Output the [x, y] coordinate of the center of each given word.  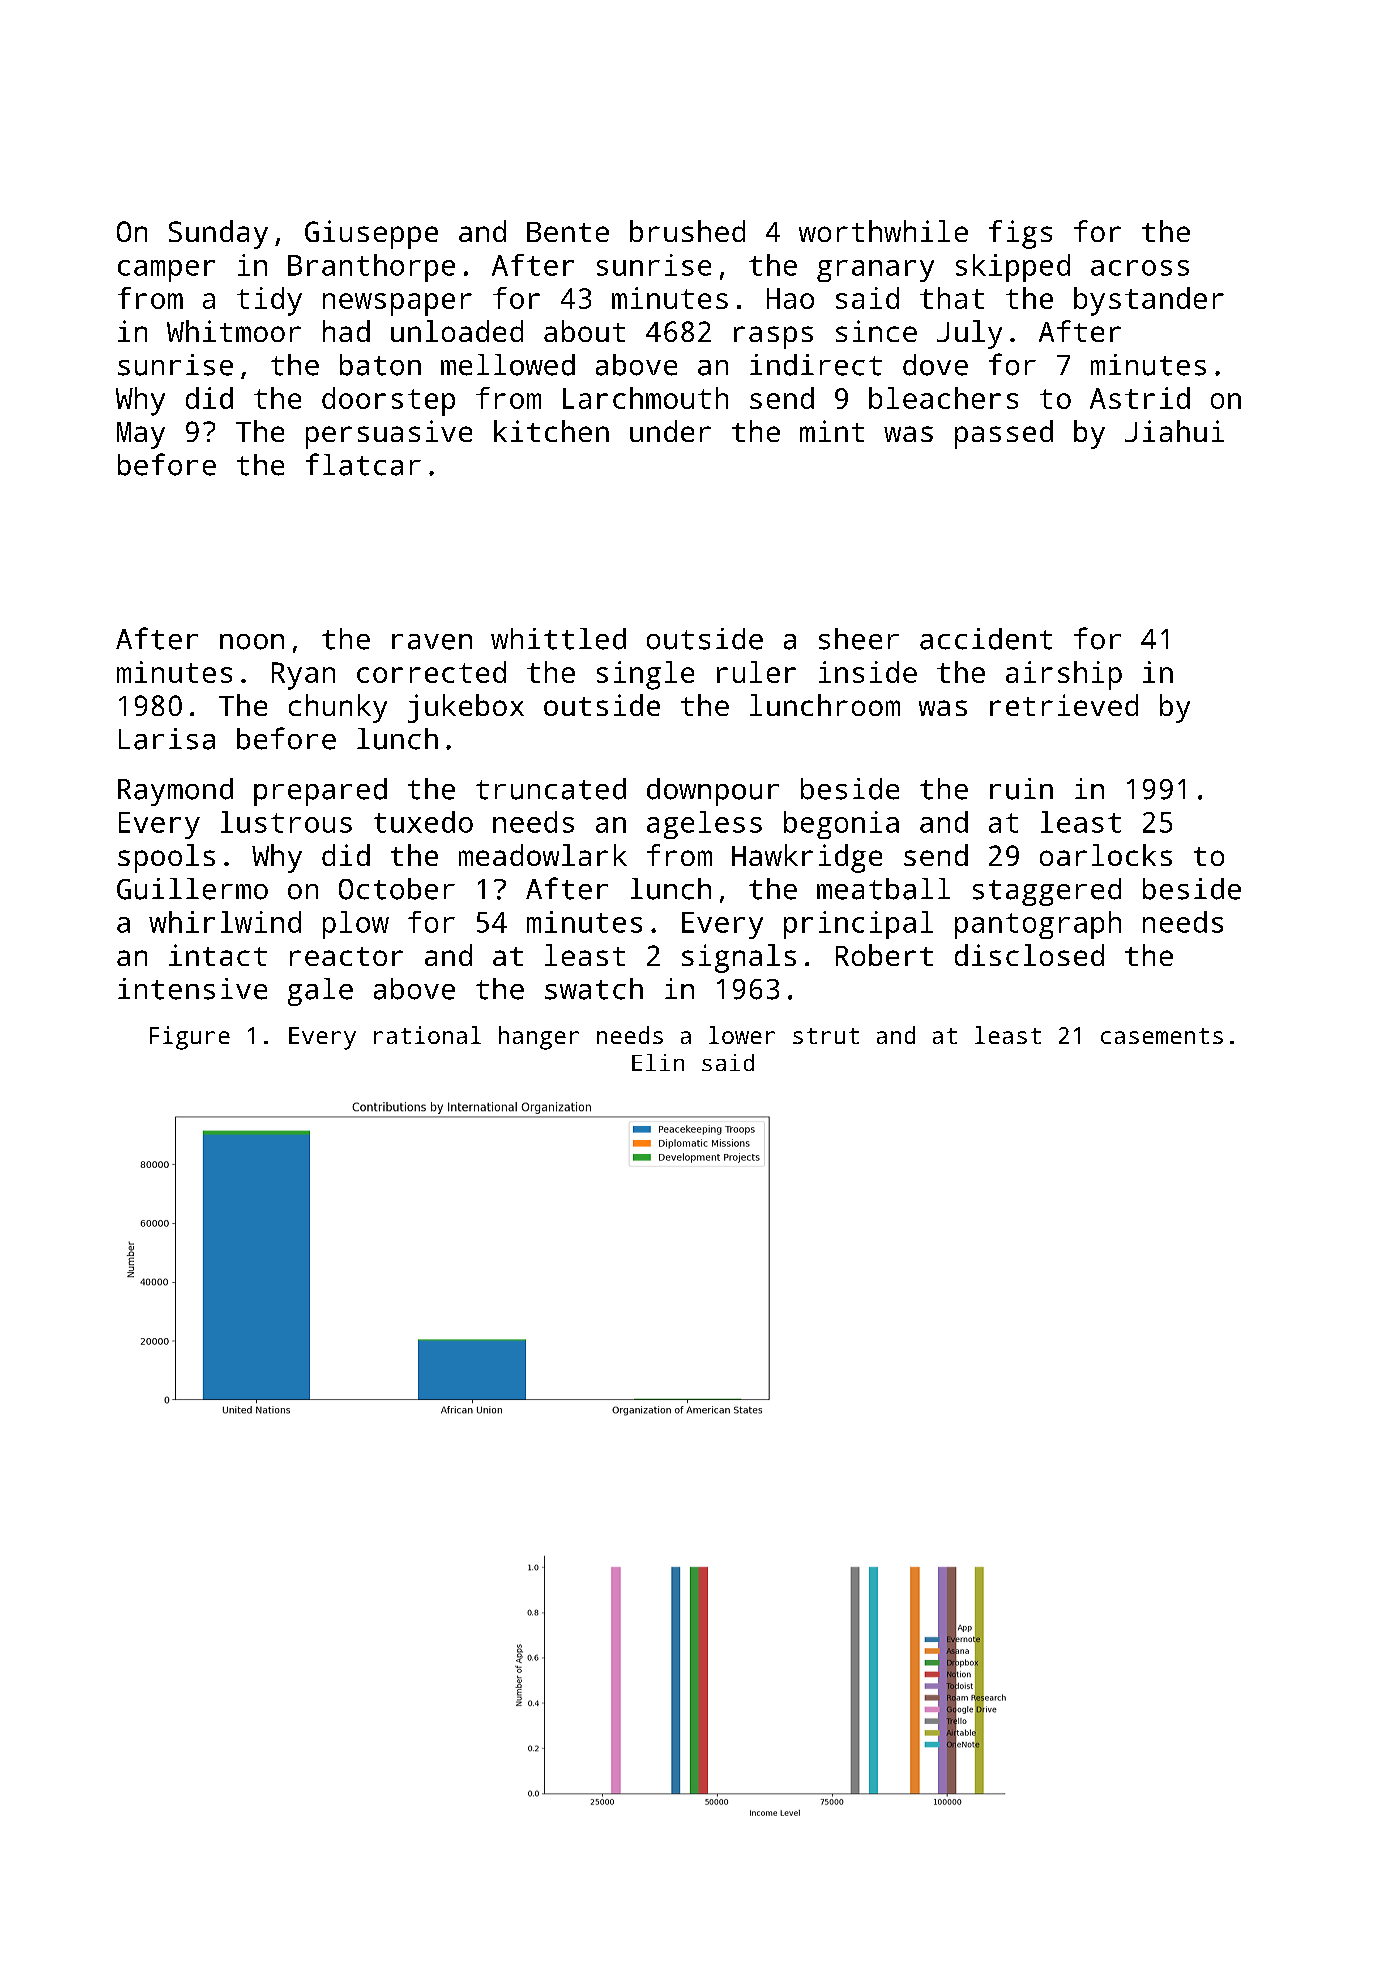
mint [832, 431]
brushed [687, 231]
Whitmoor [234, 331]
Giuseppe [371, 234]
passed [1004, 434]
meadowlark [543, 855]
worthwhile [883, 231]
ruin [1021, 789]
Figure [190, 1038]
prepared [320, 792]
